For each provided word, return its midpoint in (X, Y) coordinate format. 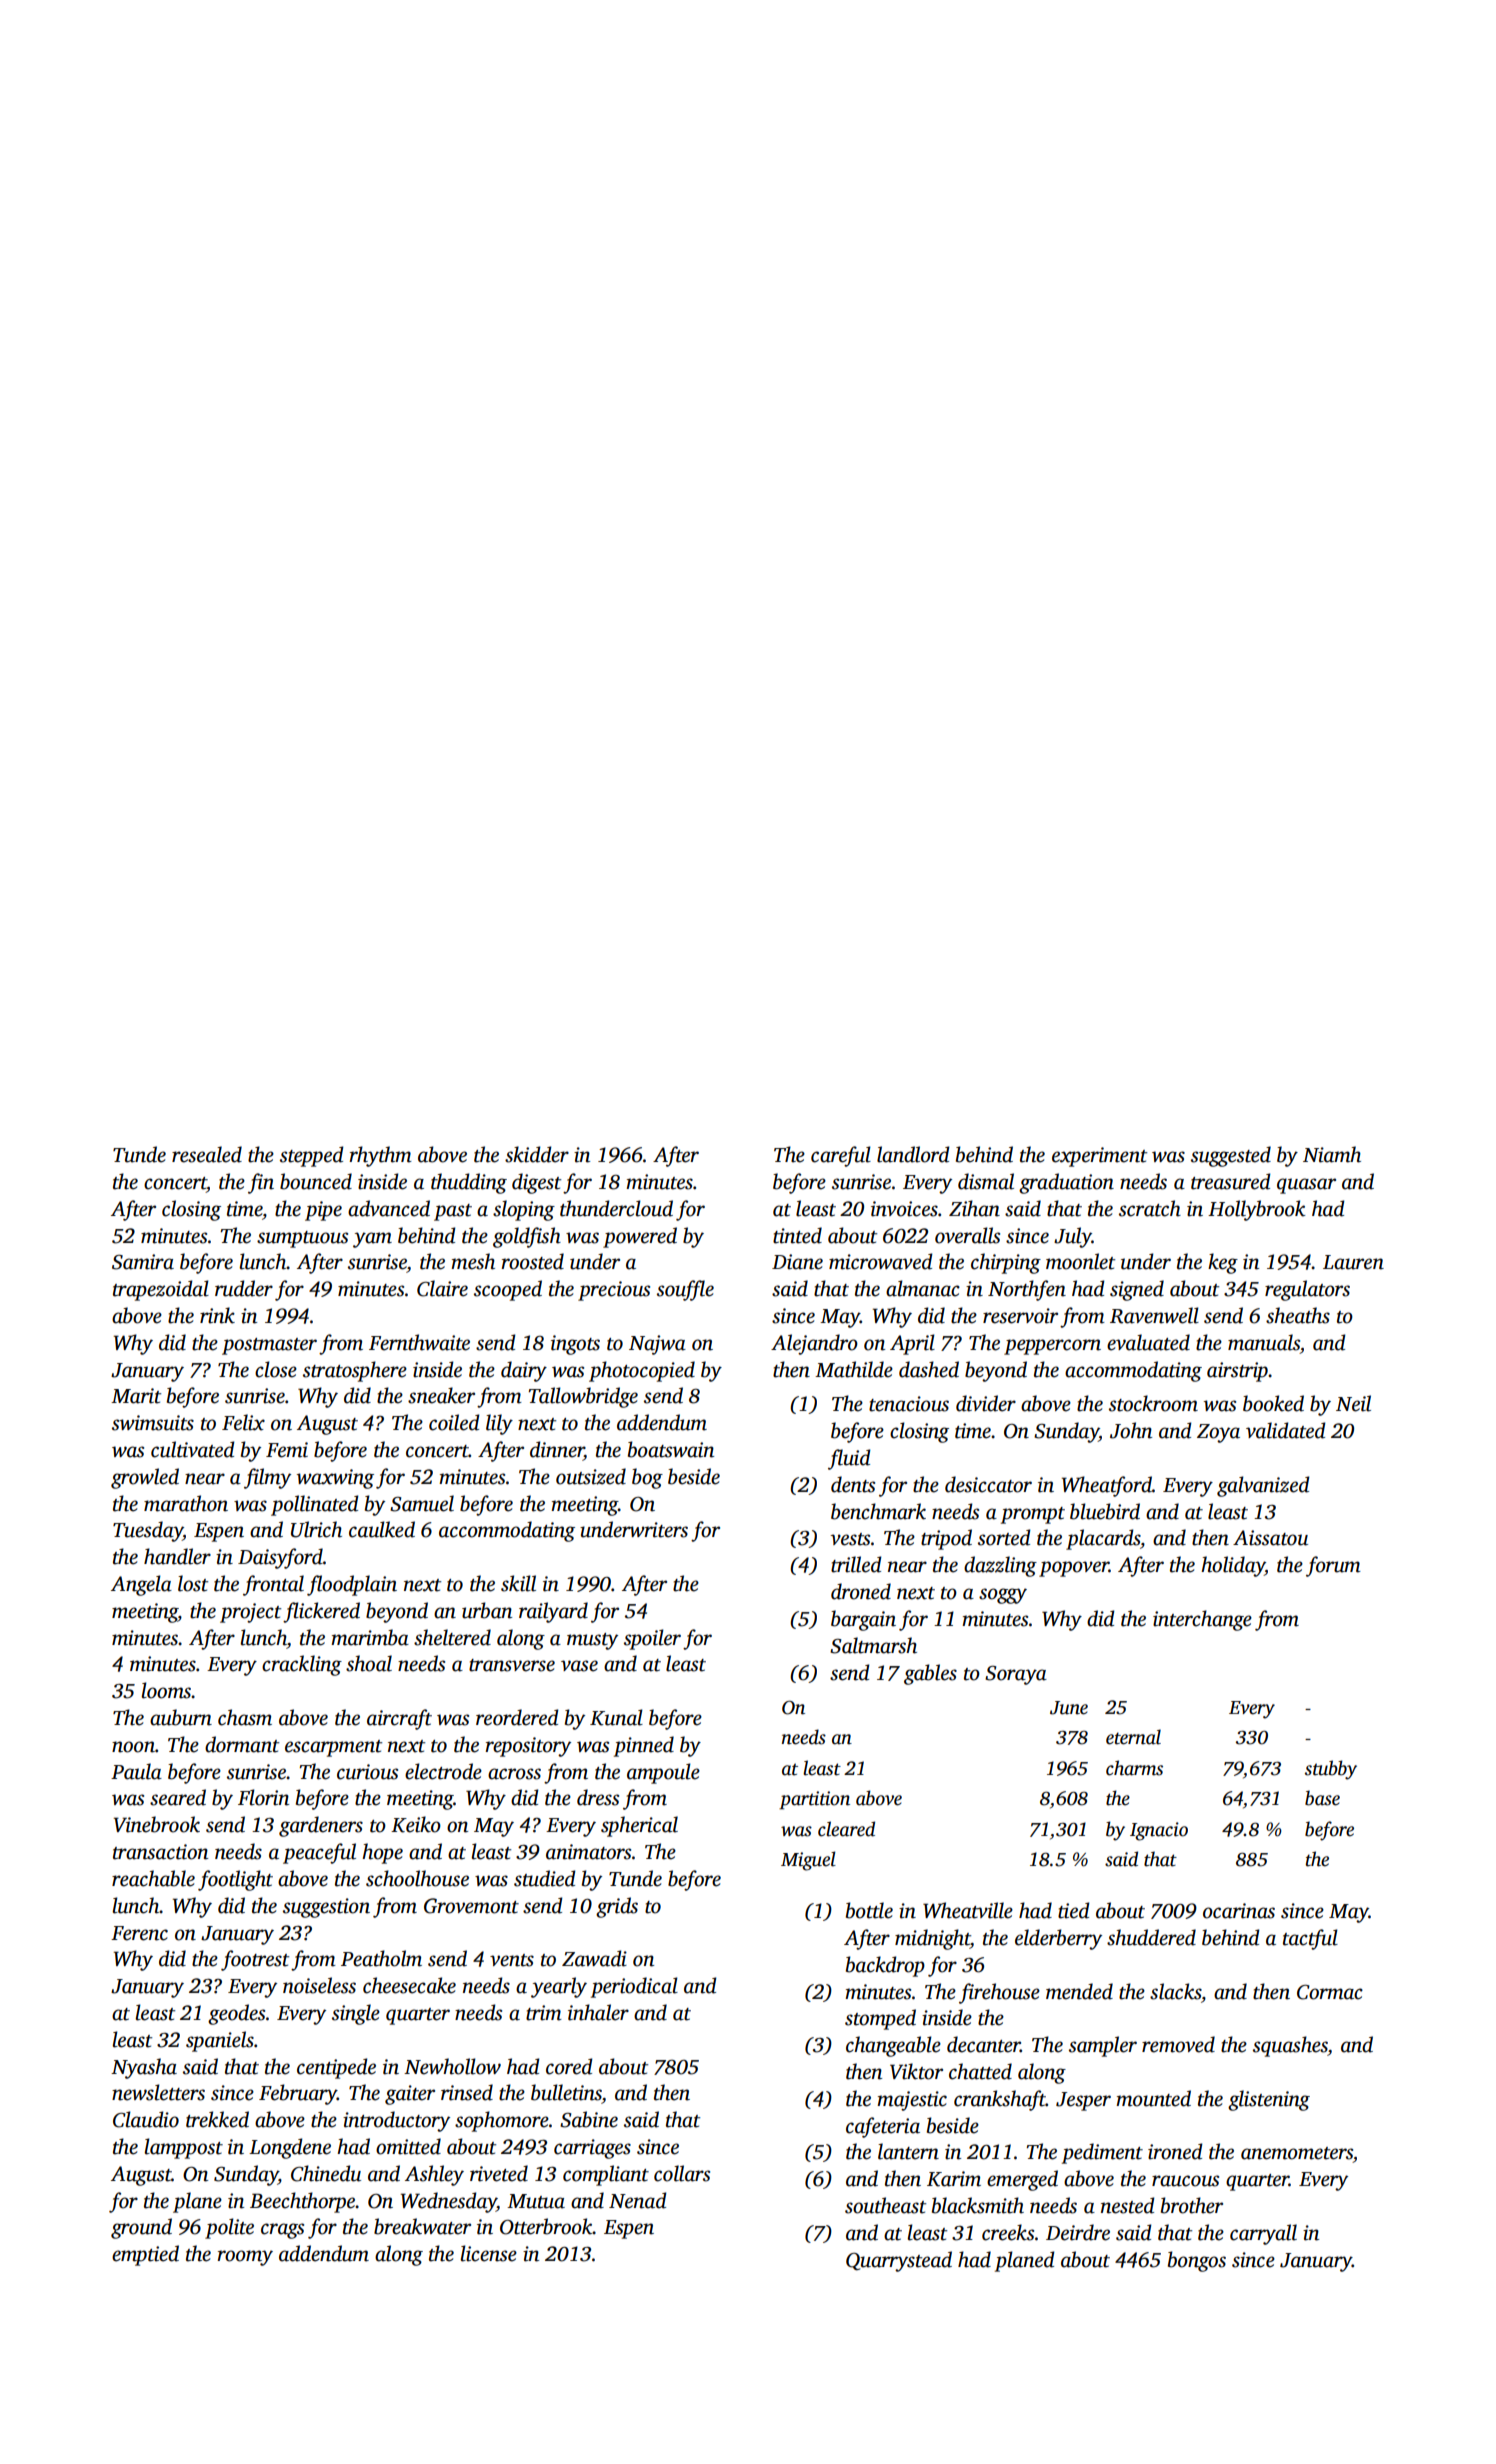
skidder (537, 1154)
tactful (1310, 1939)
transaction (160, 1852)
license (488, 2253)
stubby (1331, 1770)
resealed (207, 1154)
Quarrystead (899, 2261)
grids (617, 1907)
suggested (1231, 1156)
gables (930, 1674)
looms (166, 1690)
